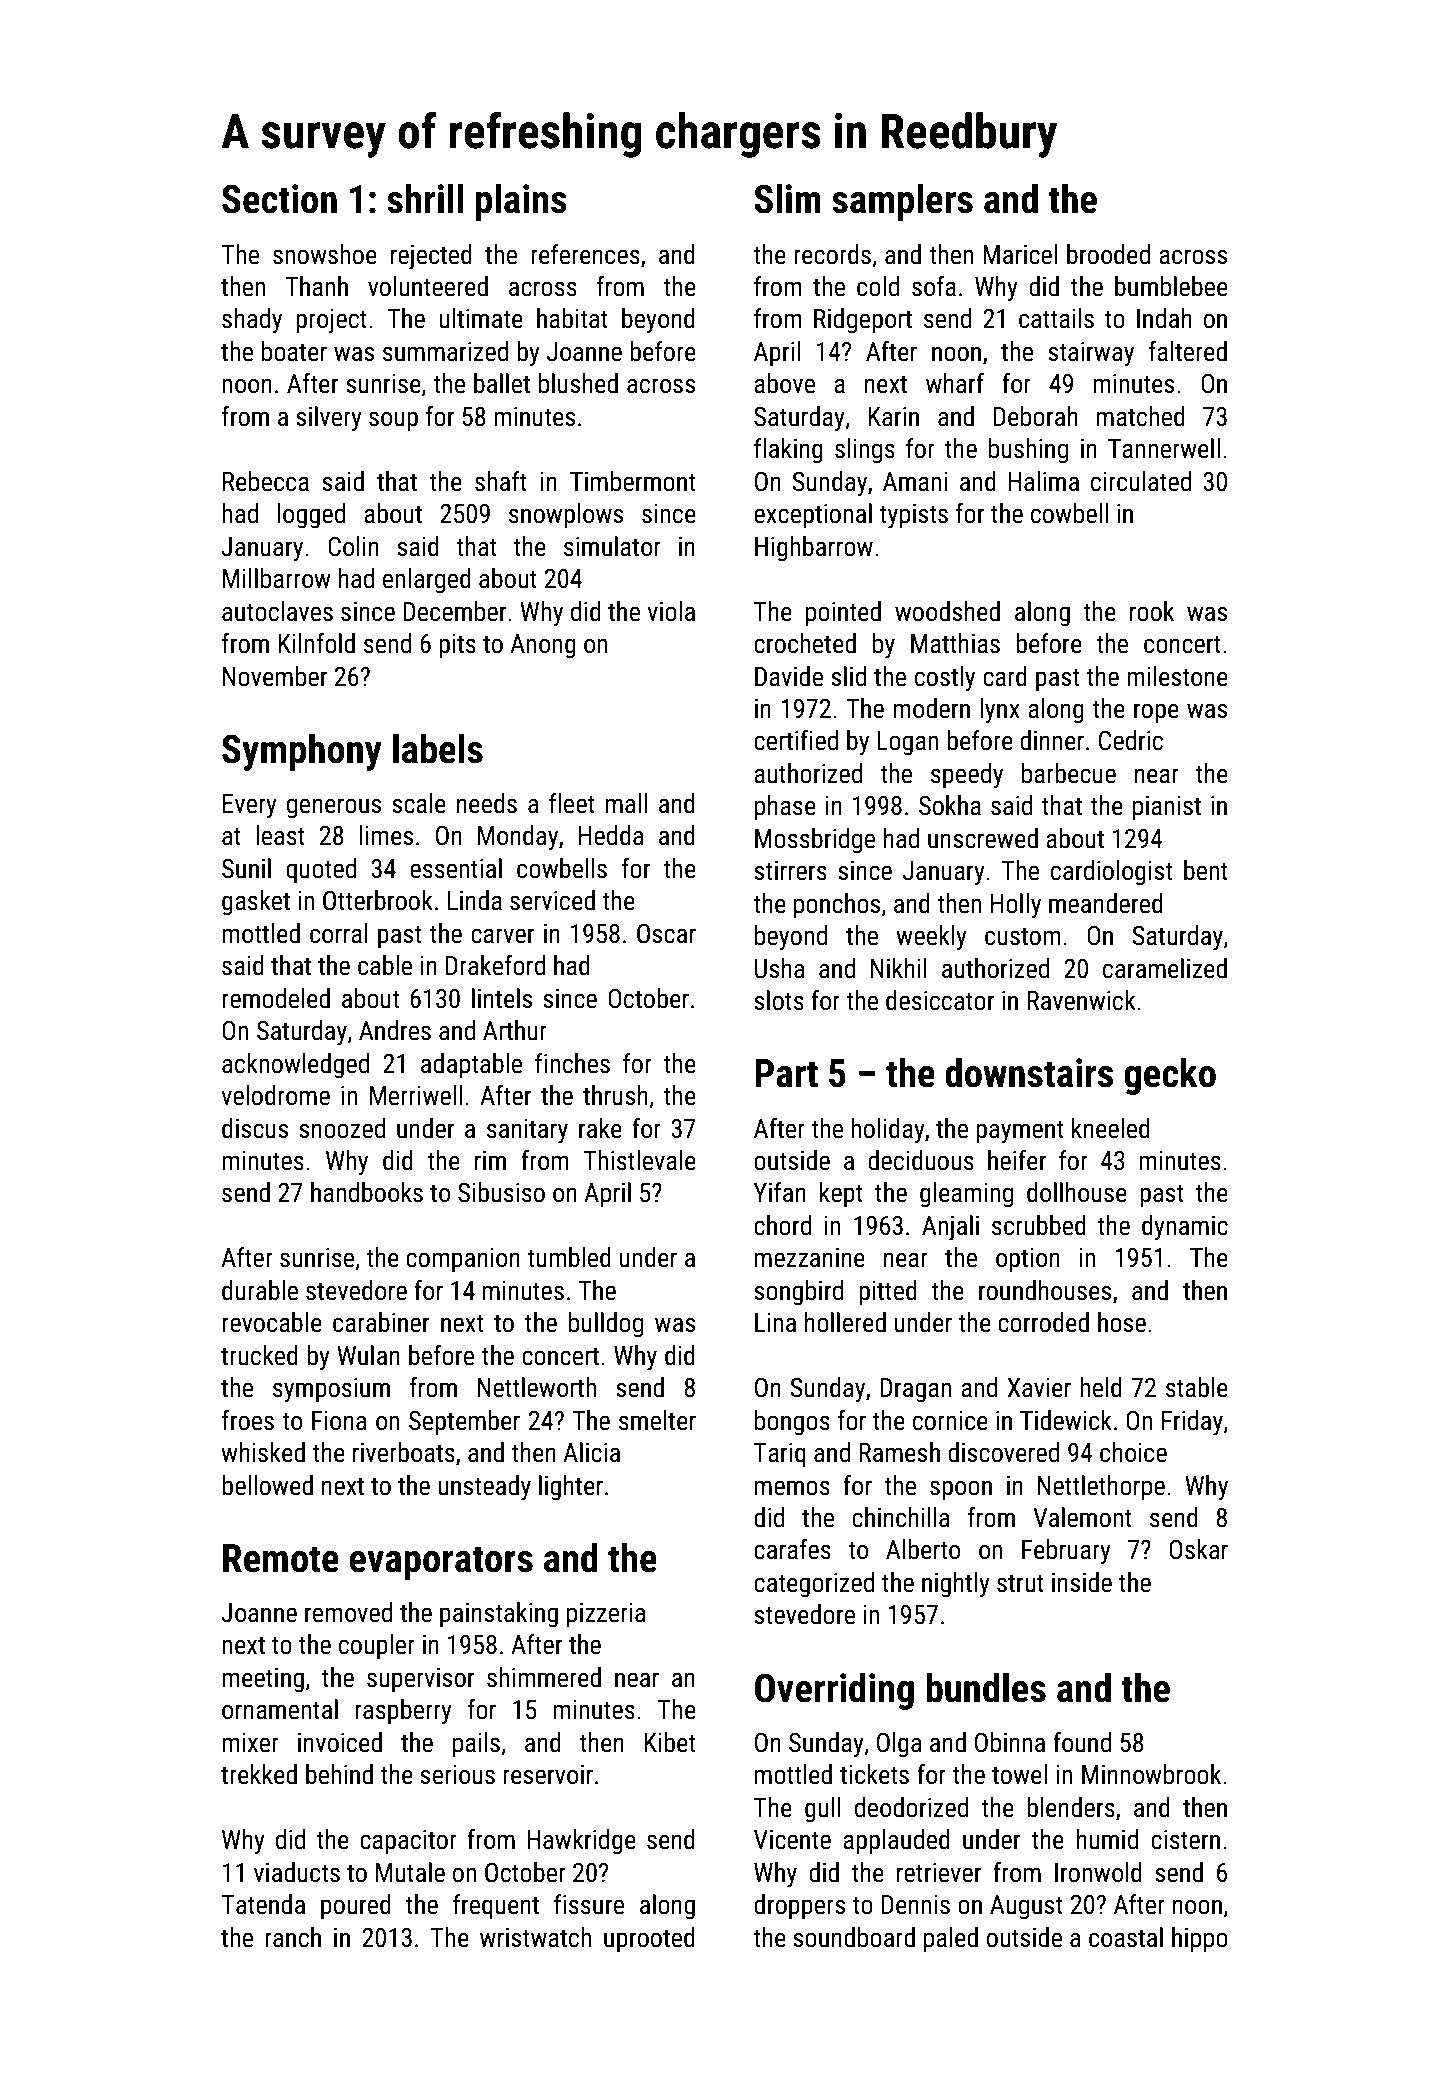 The image size is (1450, 2100). What do you see at coordinates (311, 516) in the document?
I see `logged` at bounding box center [311, 516].
